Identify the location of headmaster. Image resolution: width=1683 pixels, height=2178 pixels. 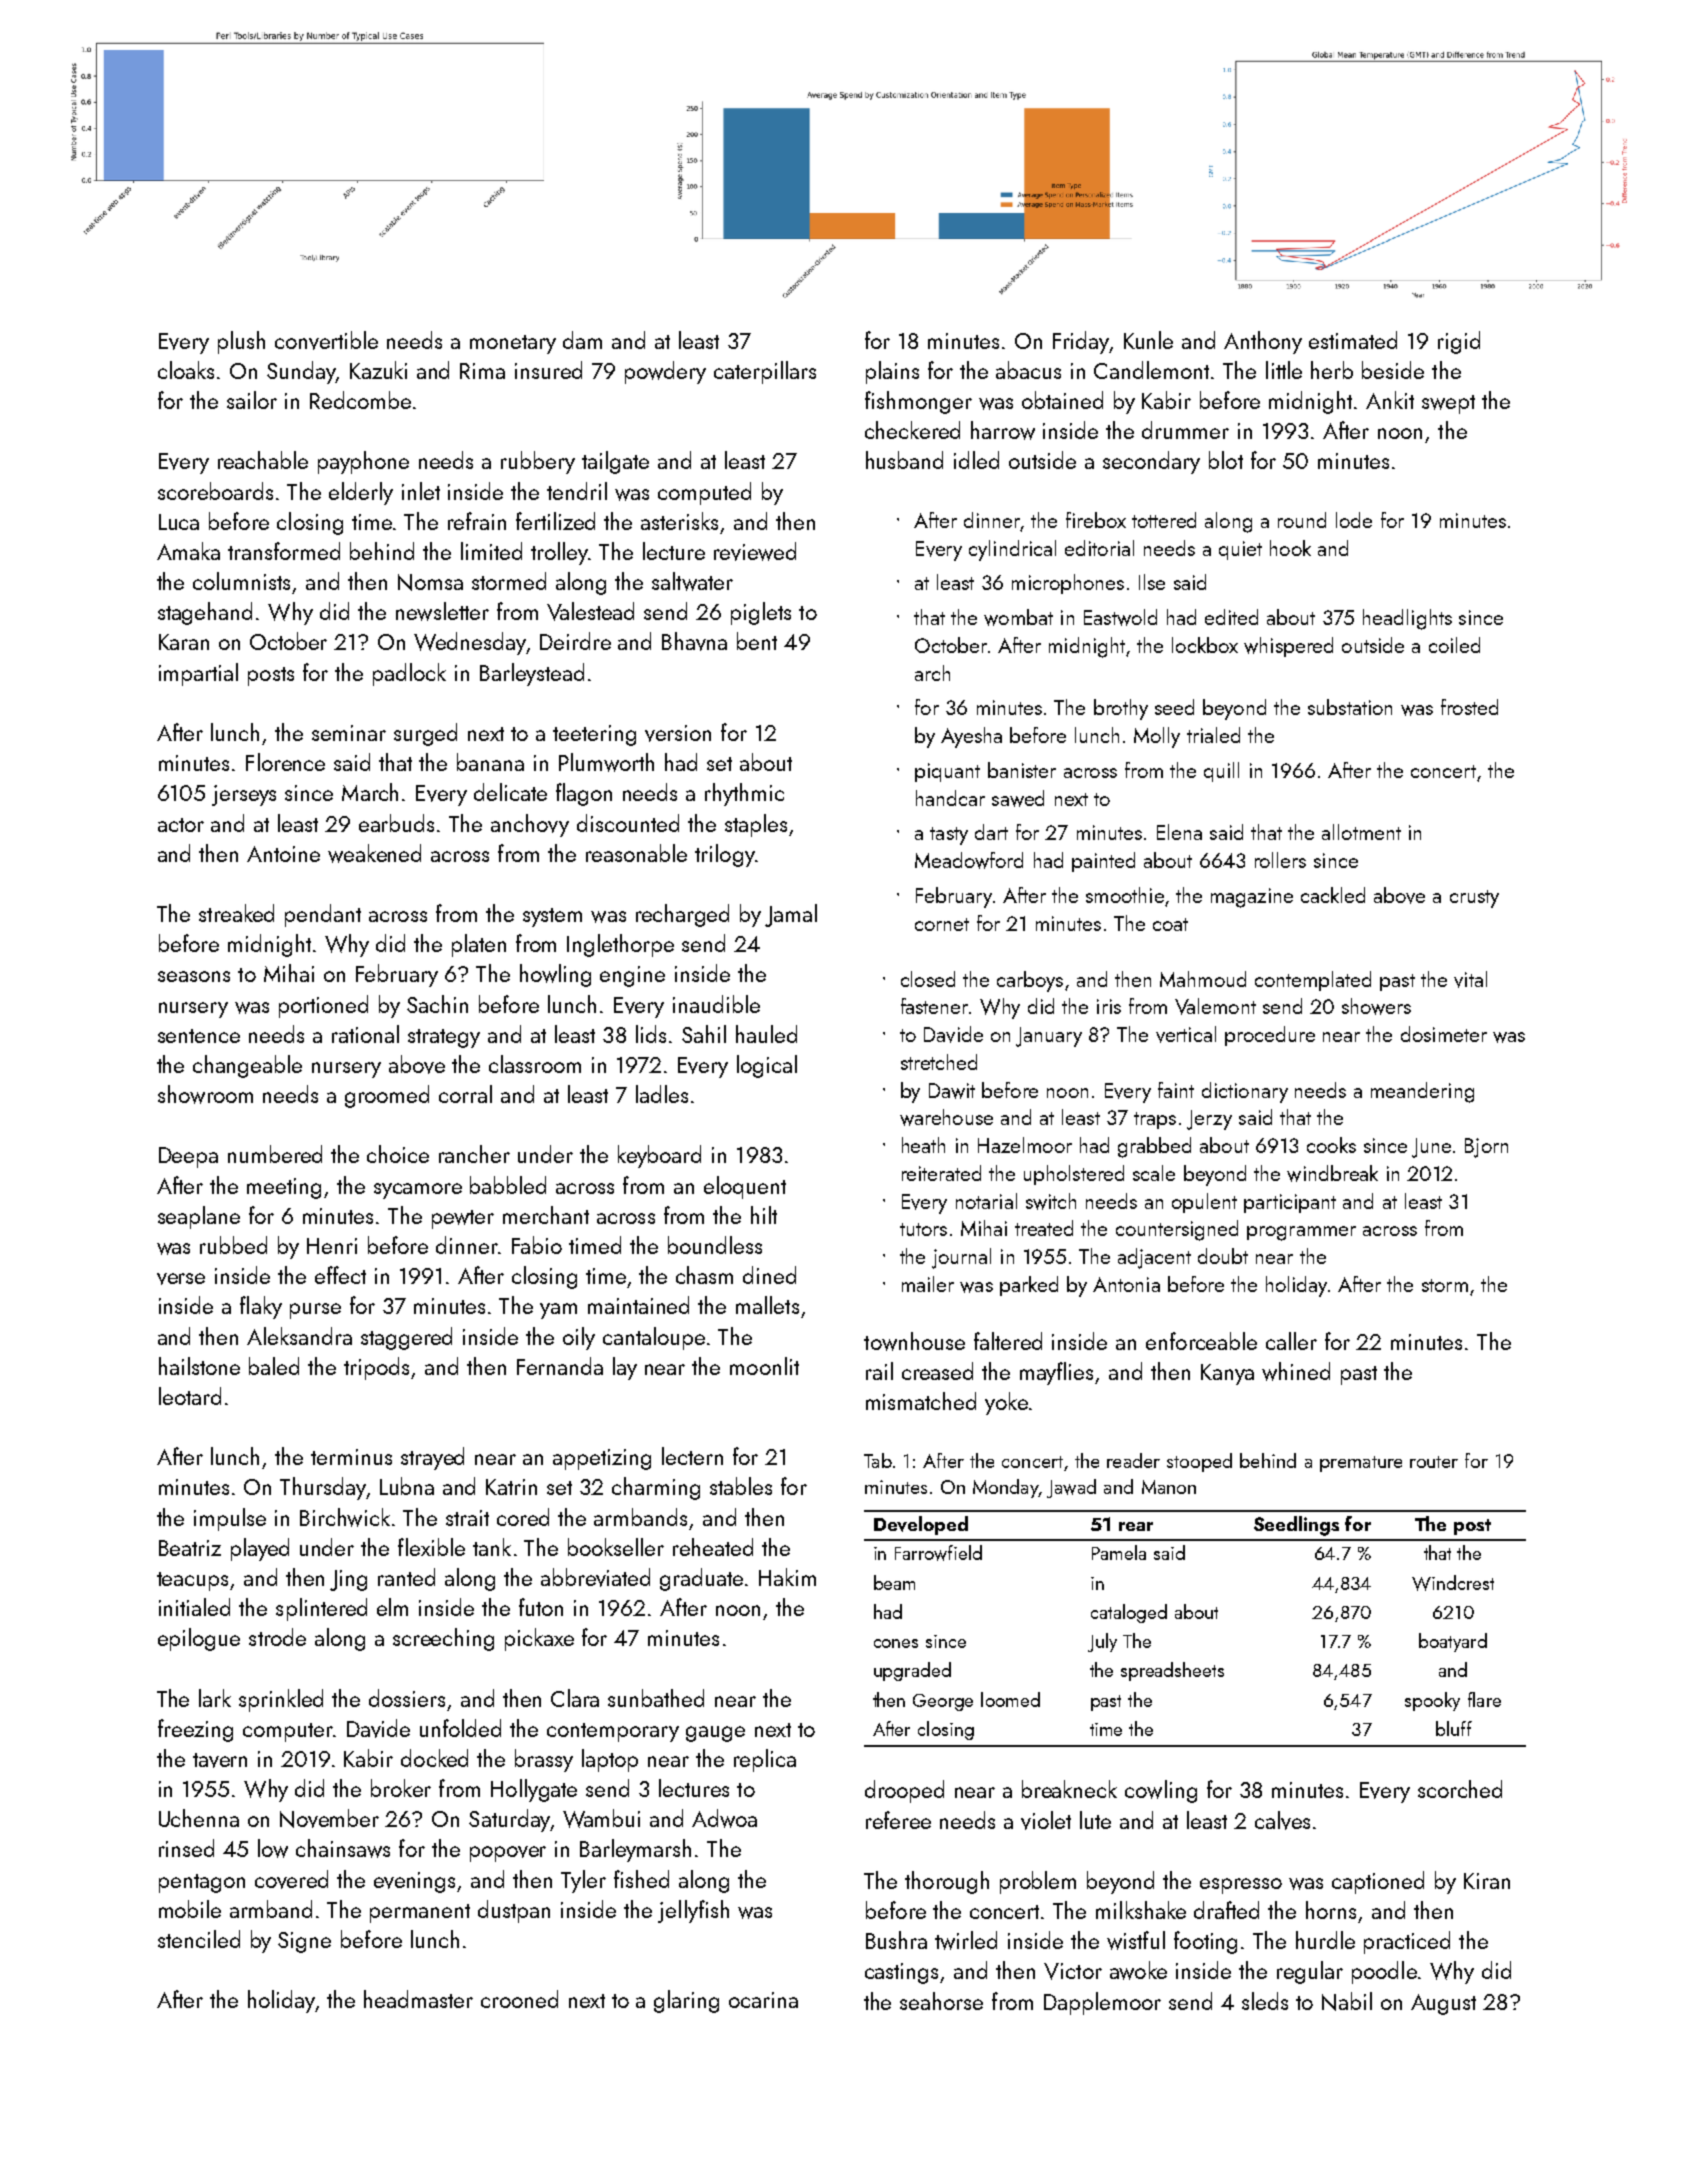
(418, 1999).
